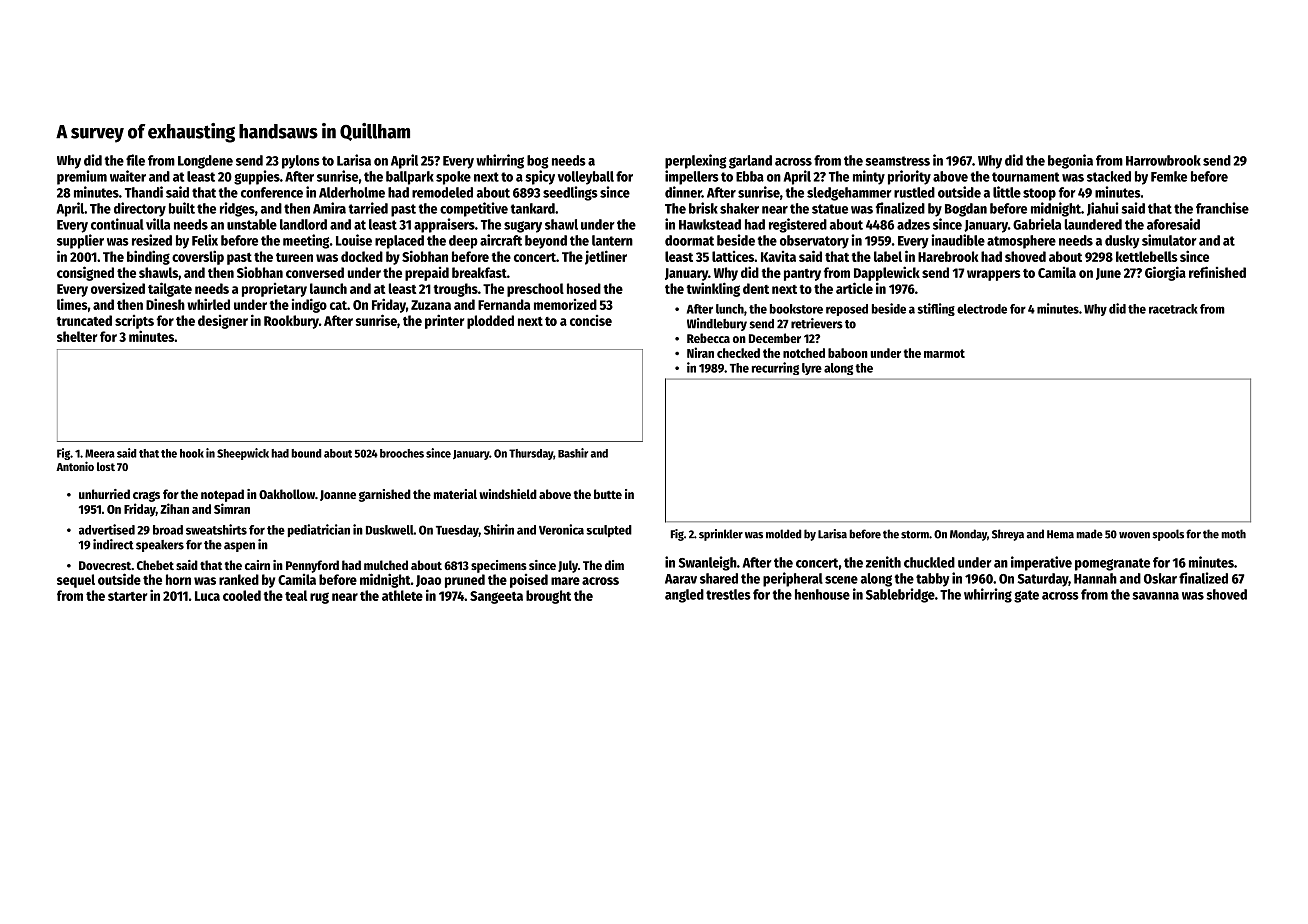 Image resolution: width=1308 pixels, height=924 pixels. What do you see at coordinates (148, 257) in the screenshot?
I see `binding` at bounding box center [148, 257].
